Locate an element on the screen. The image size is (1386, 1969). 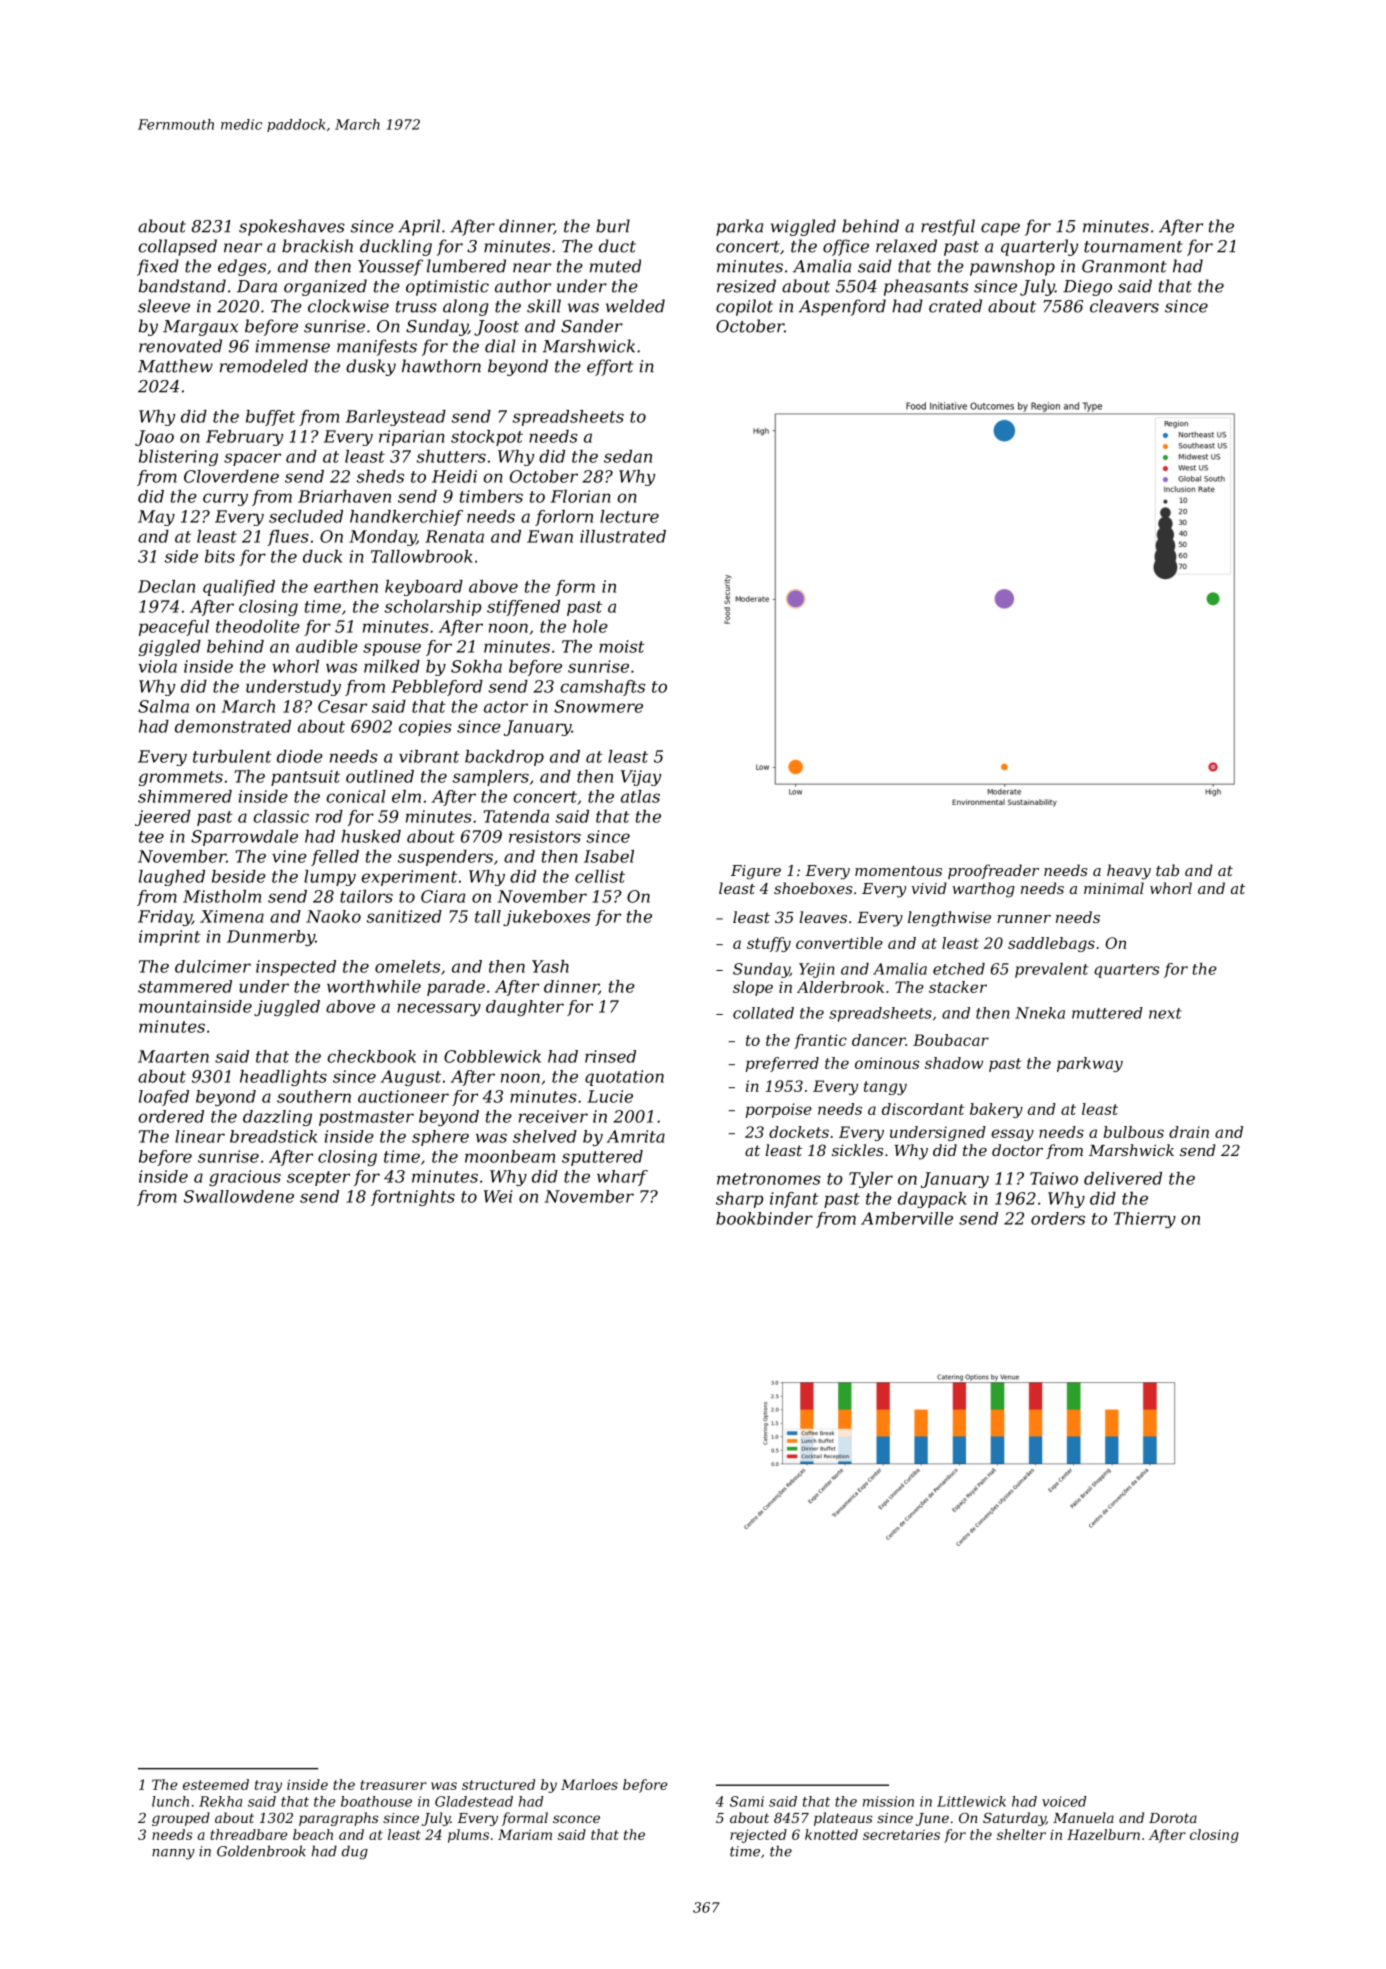
Dorota is located at coordinates (1173, 1818).
